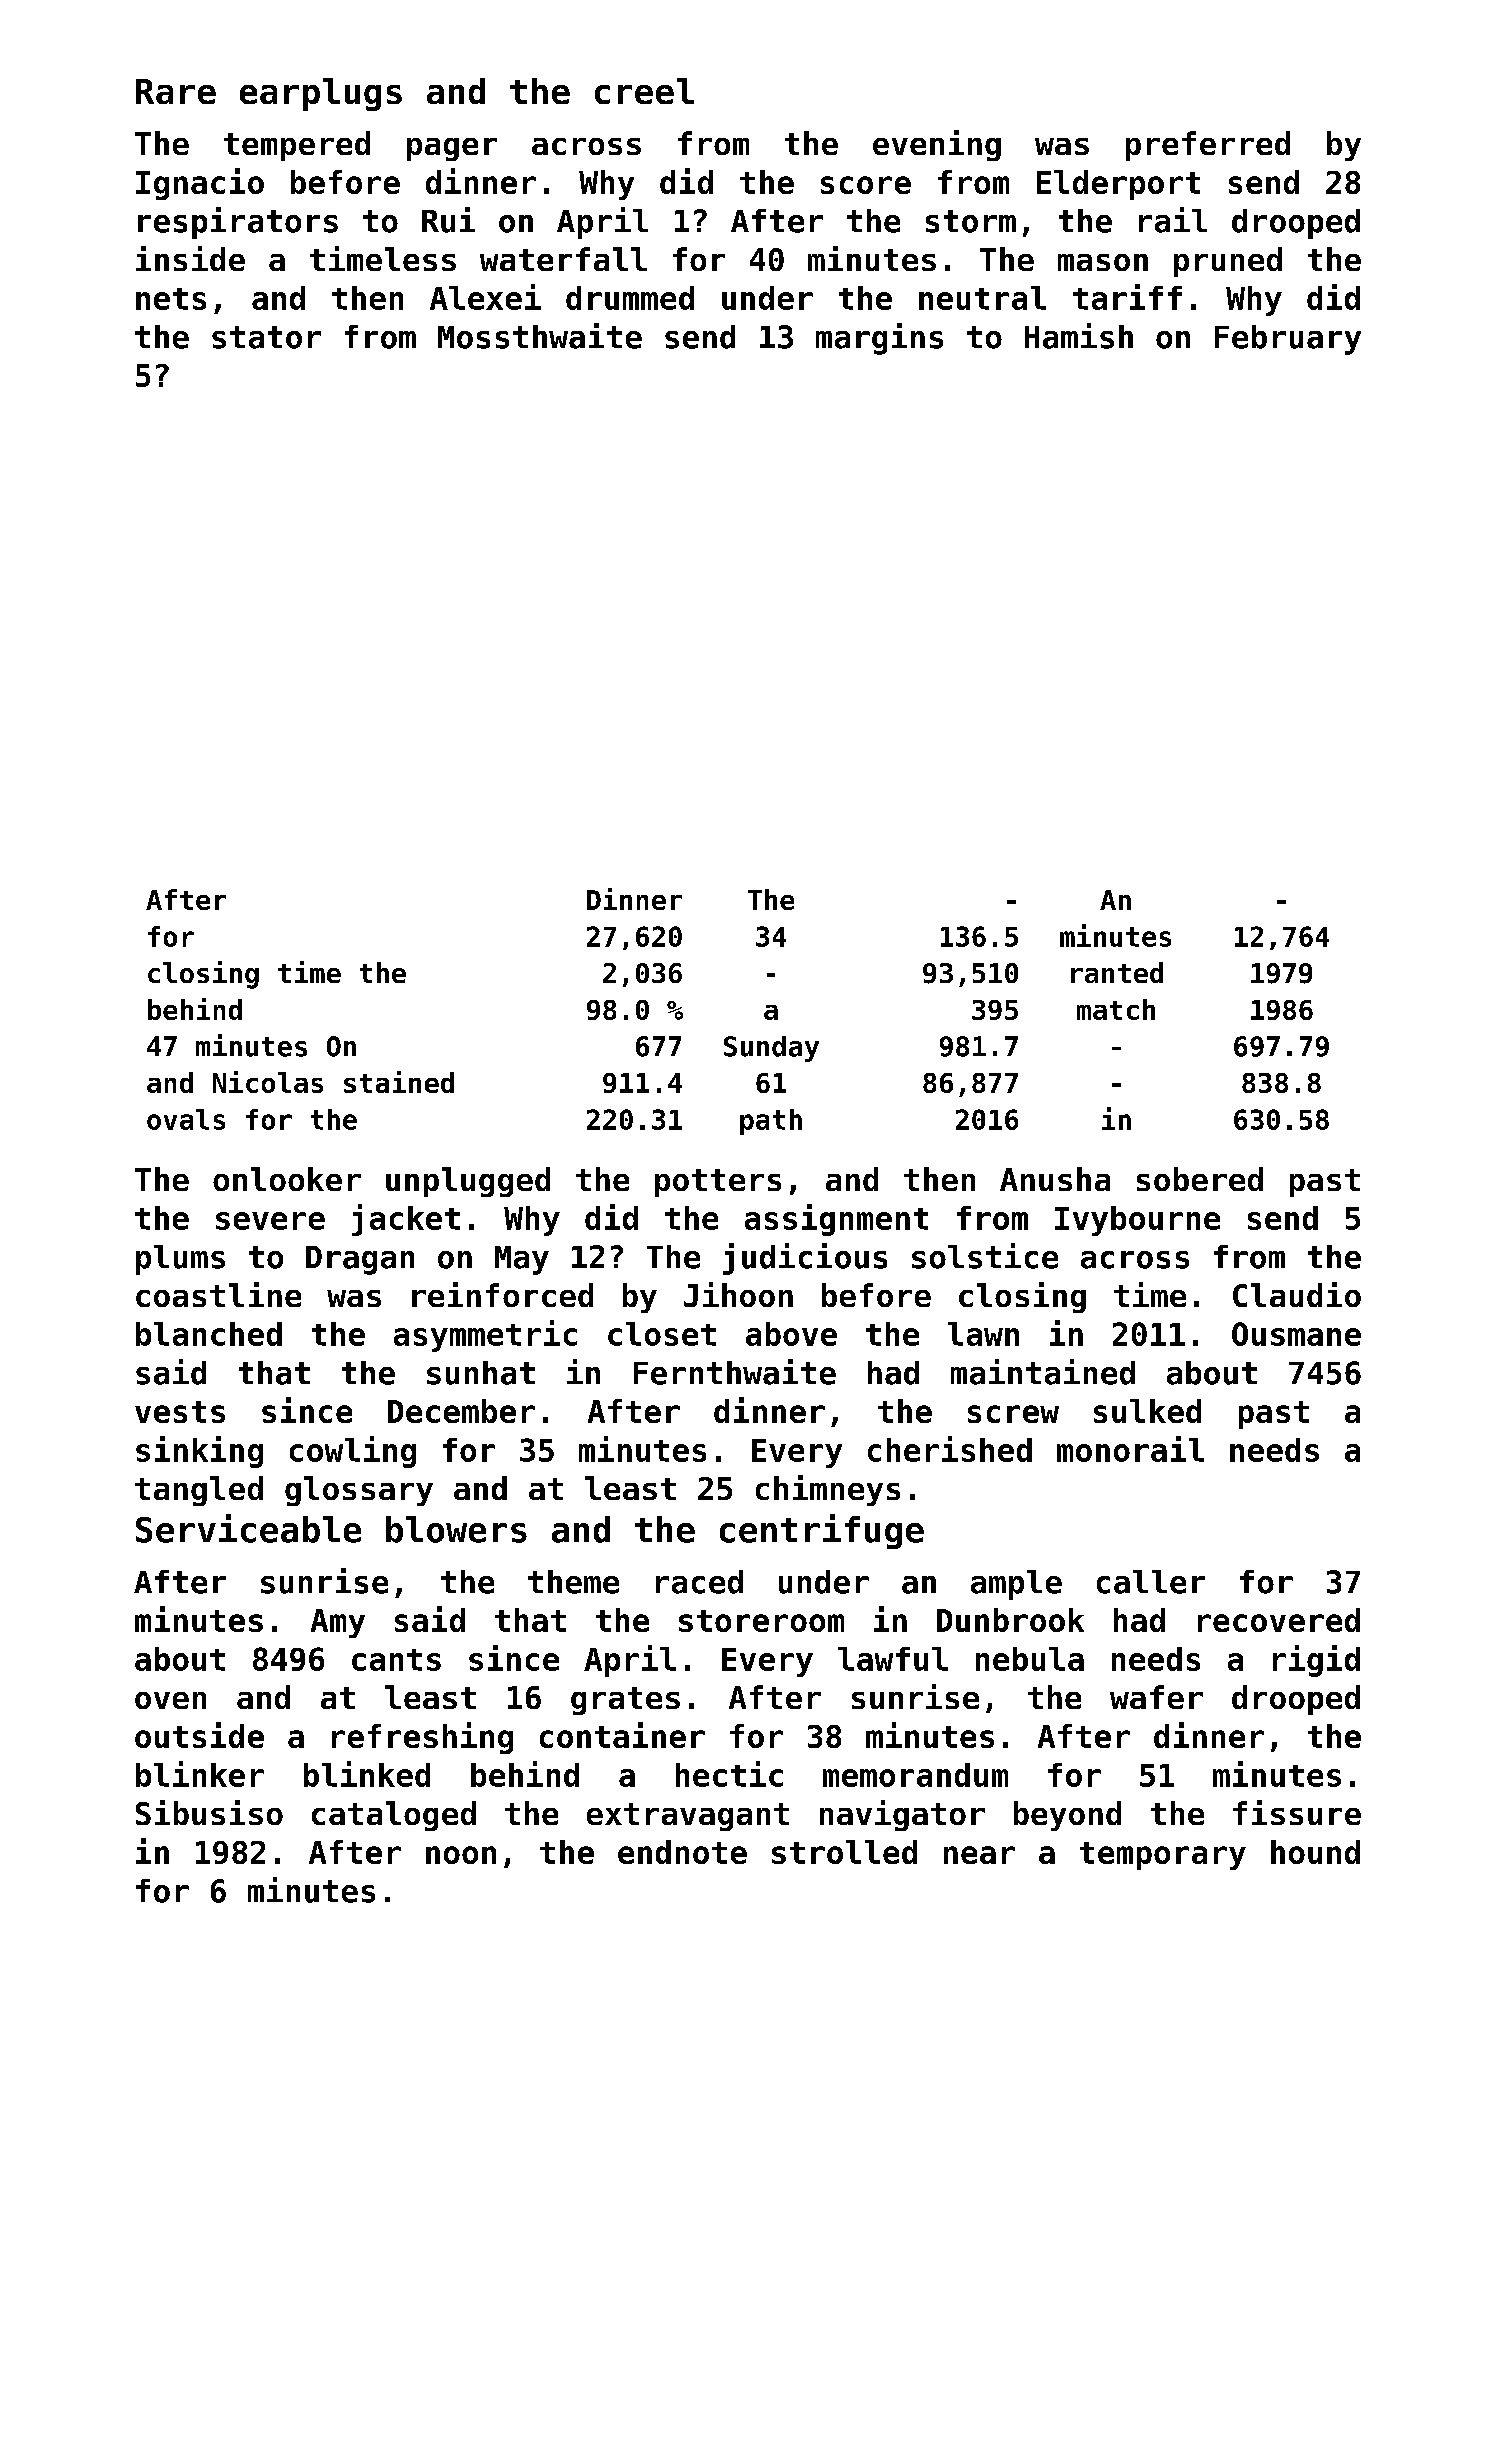  What do you see at coordinates (644, 91) in the page?
I see `creel` at bounding box center [644, 91].
